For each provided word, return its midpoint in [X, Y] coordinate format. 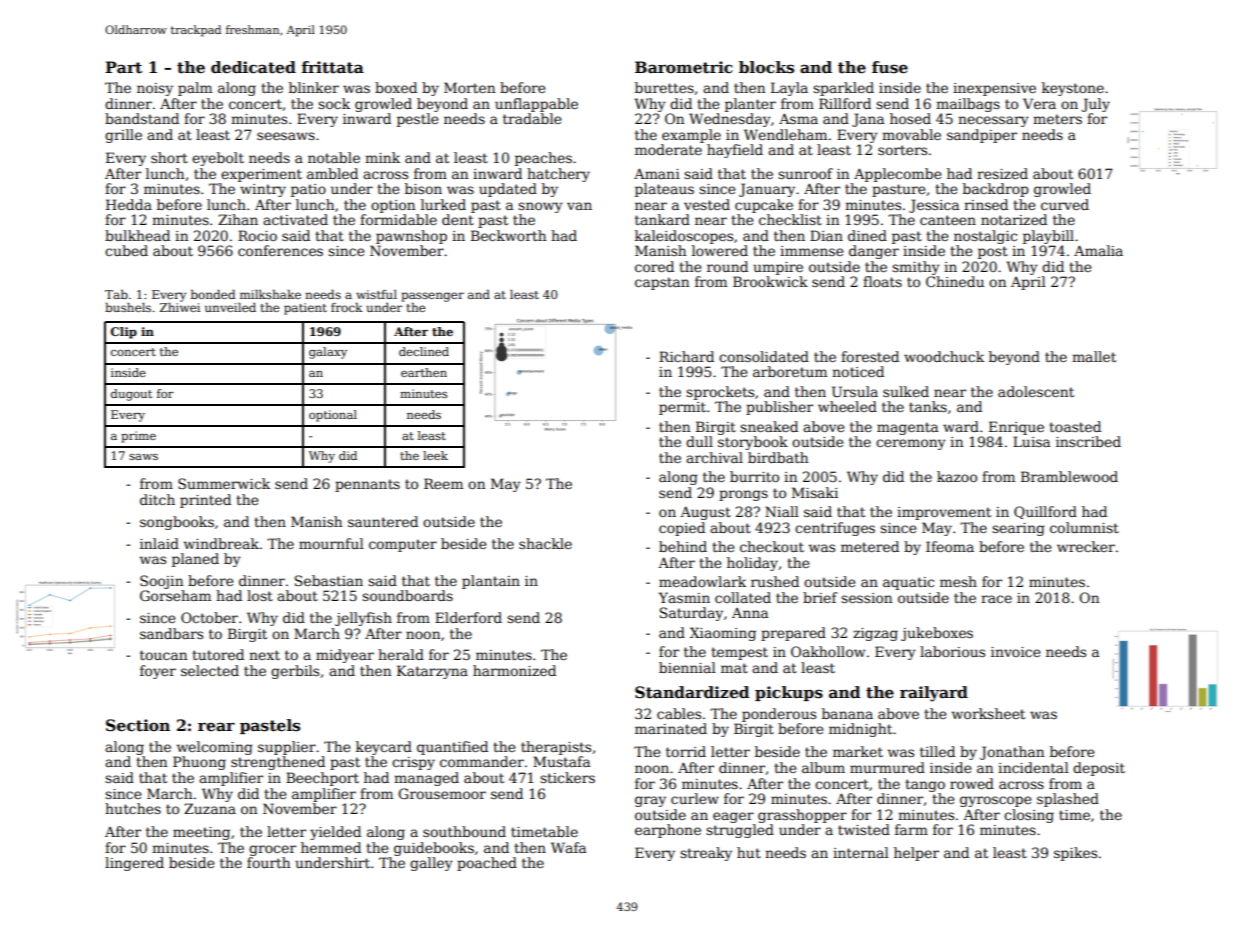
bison [423, 188]
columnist [1084, 527]
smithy [916, 268]
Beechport [322, 779]
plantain [491, 582]
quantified [452, 748]
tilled [937, 751]
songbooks [177, 523]
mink [382, 157]
